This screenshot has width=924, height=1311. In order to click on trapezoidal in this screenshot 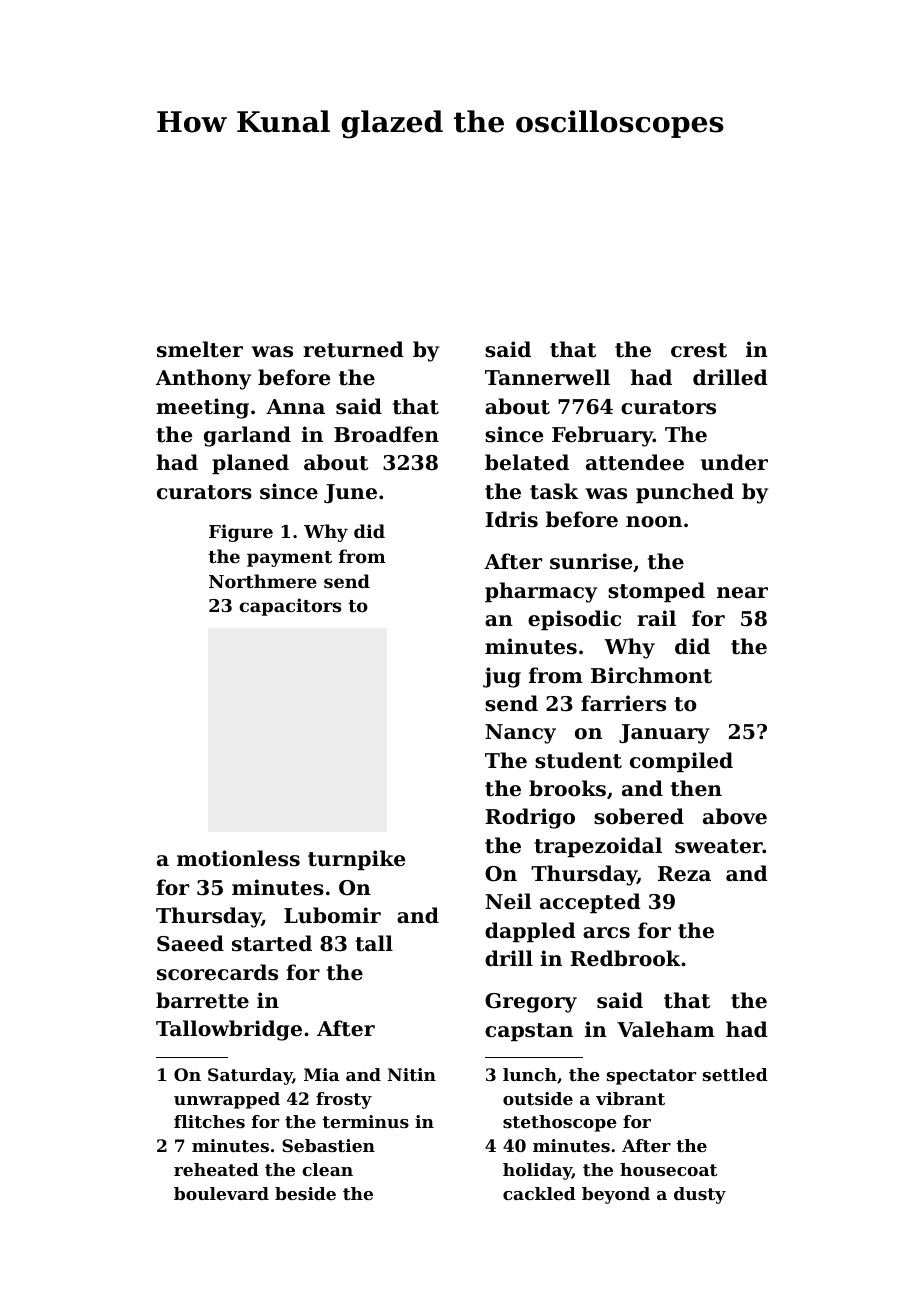, I will do `click(598, 847)`.
